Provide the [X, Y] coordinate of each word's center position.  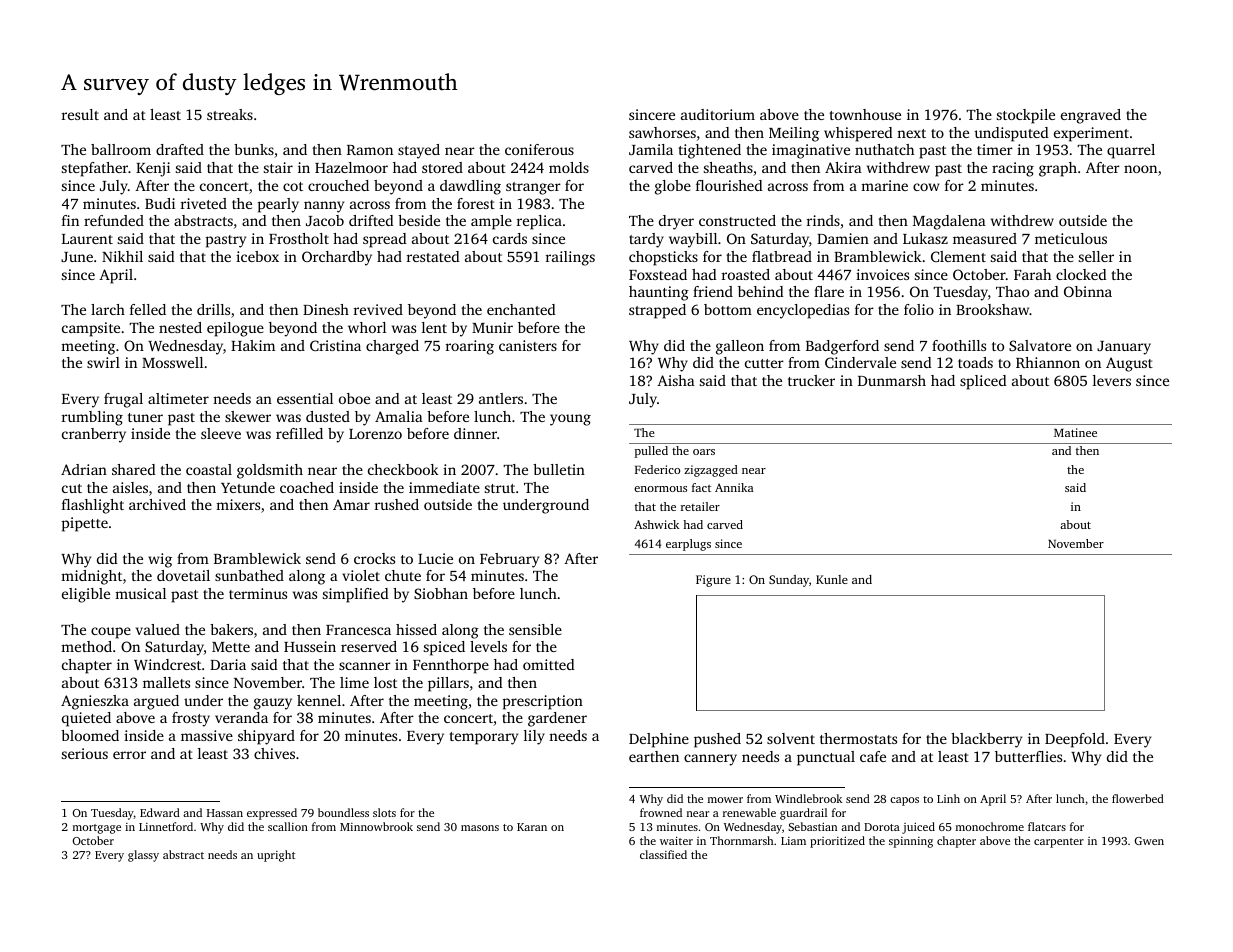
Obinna [1088, 291]
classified [663, 854]
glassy [143, 856]
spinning [911, 842]
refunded [114, 220]
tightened [709, 151]
